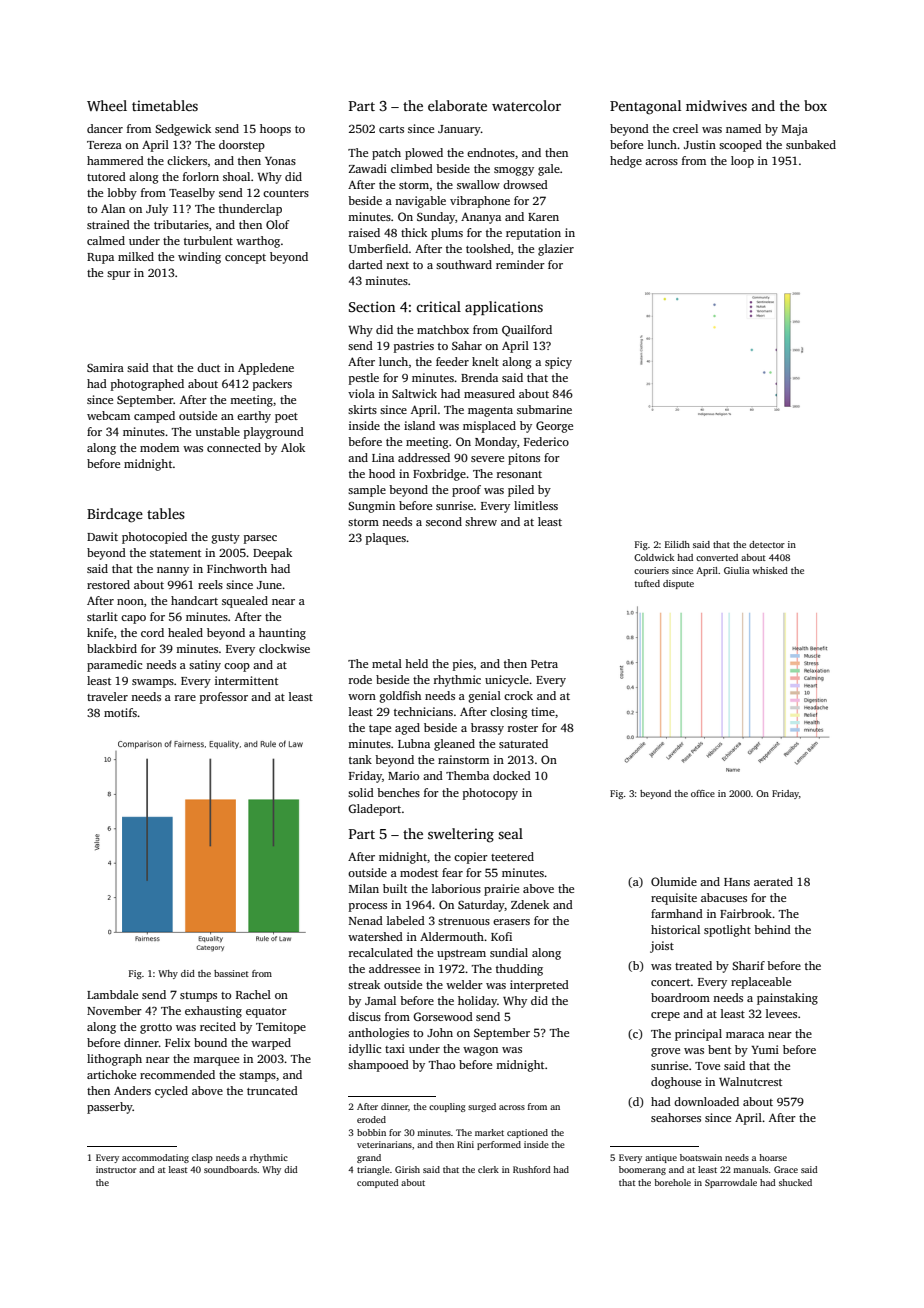 The height and width of the image is (1308, 924). What do you see at coordinates (510, 833) in the image?
I see `seal` at bounding box center [510, 833].
